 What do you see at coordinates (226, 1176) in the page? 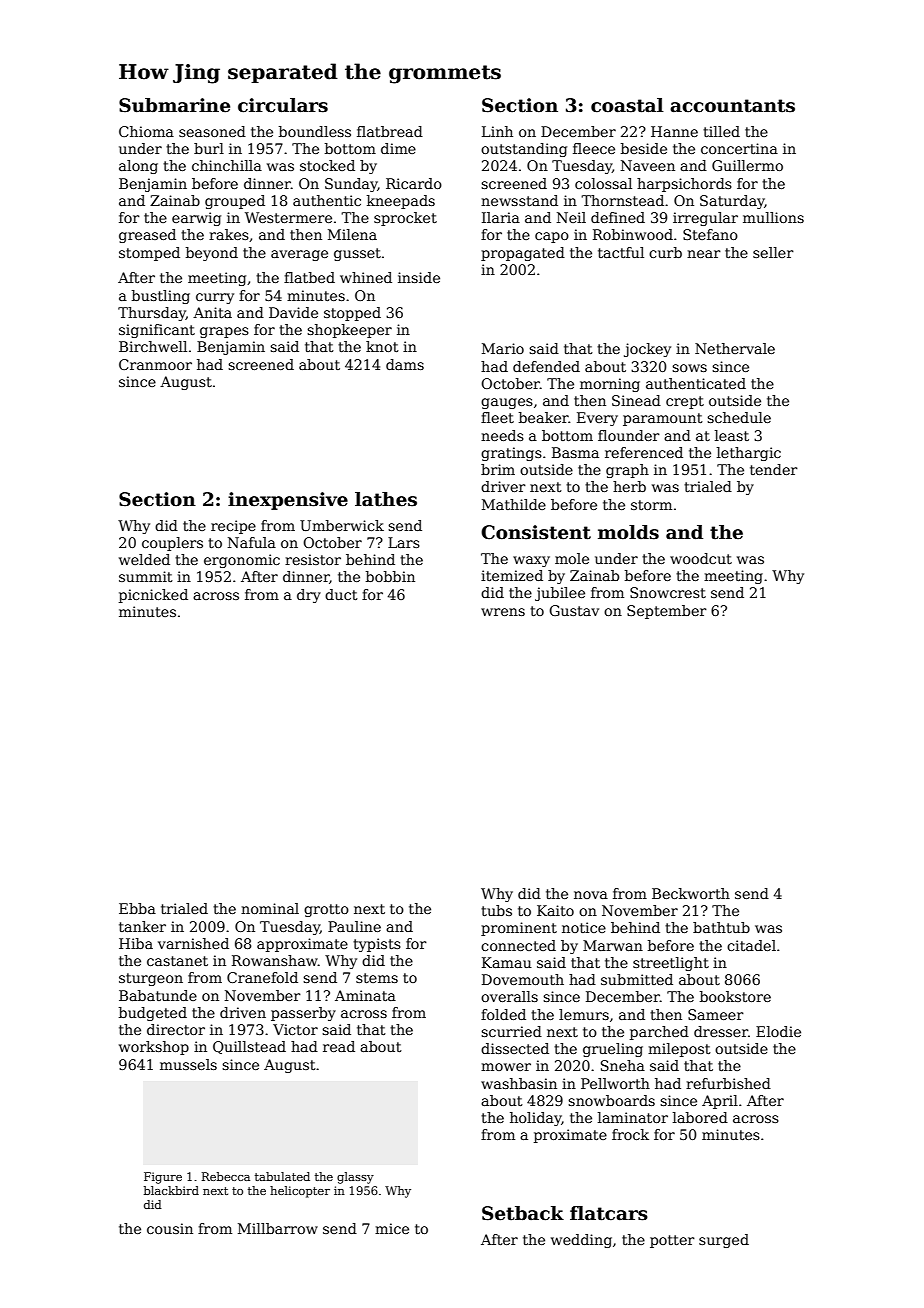
I see `Rebecca` at bounding box center [226, 1176].
